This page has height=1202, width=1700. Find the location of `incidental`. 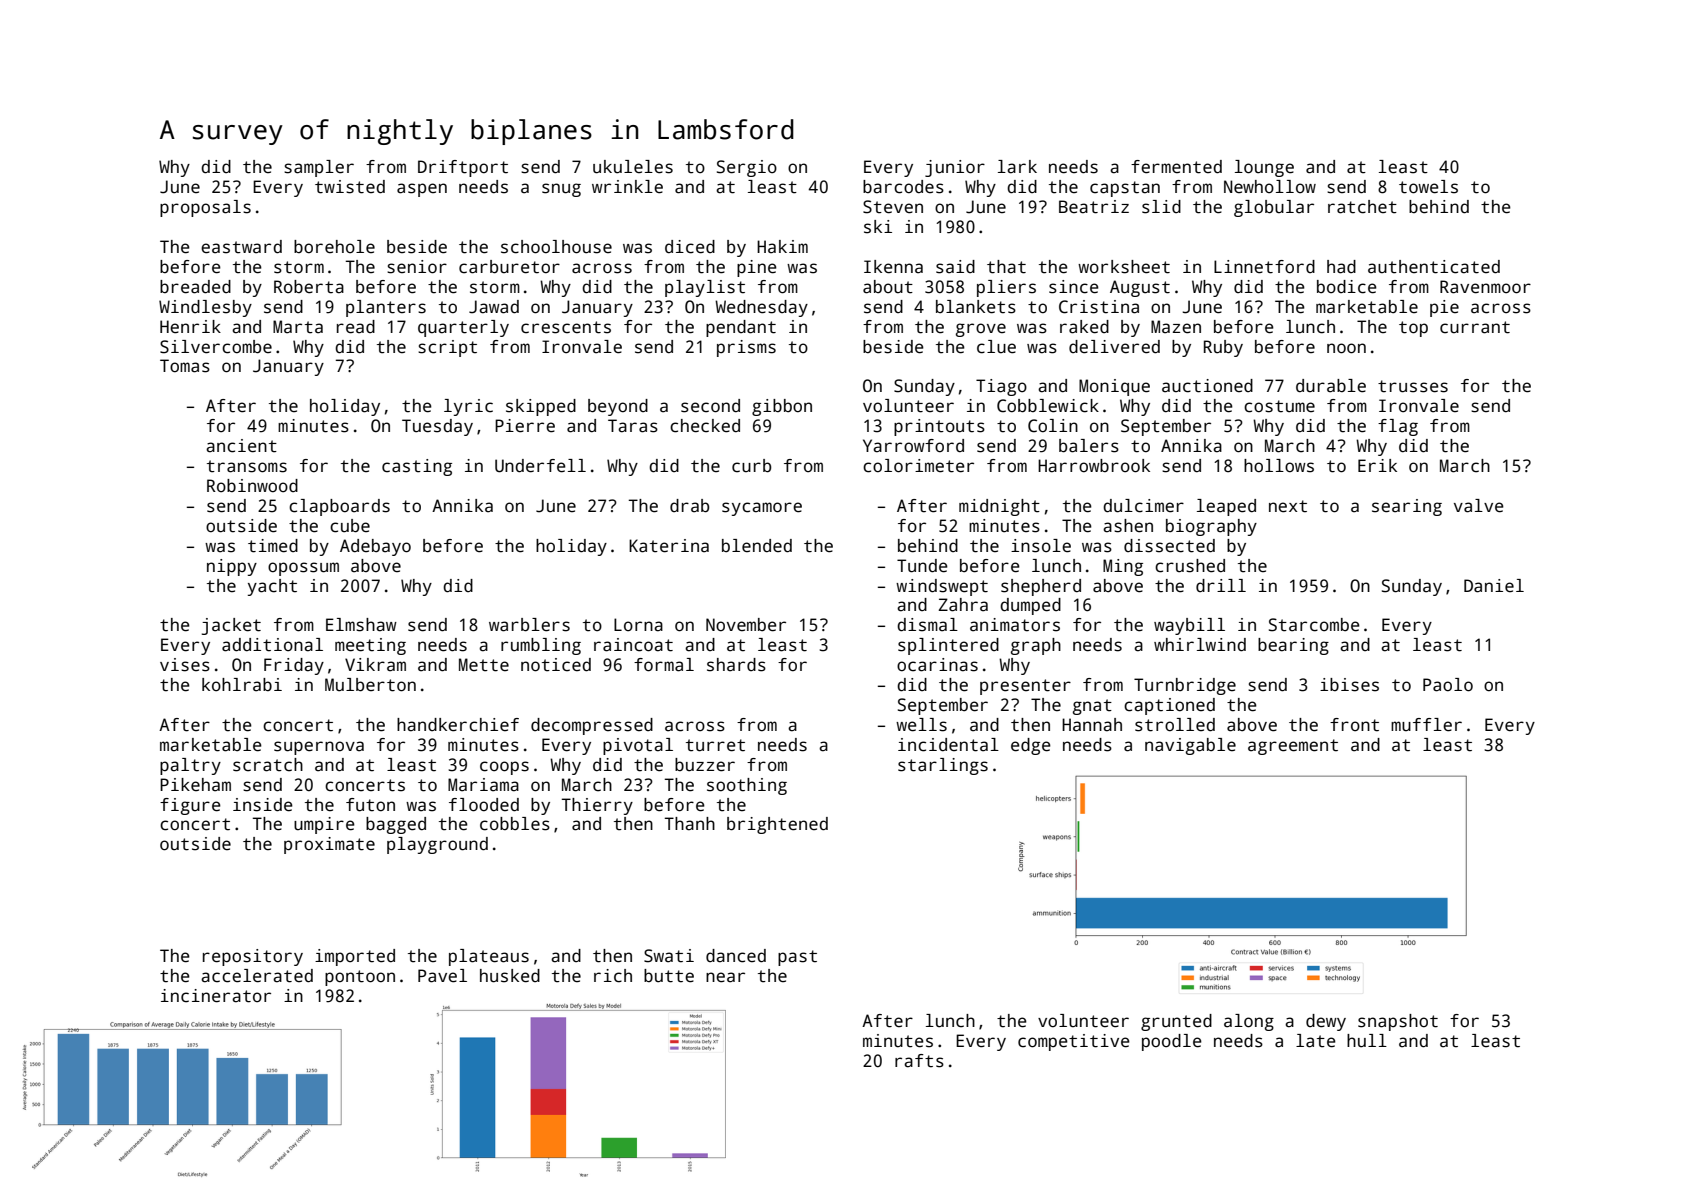

incidental is located at coordinates (948, 745).
